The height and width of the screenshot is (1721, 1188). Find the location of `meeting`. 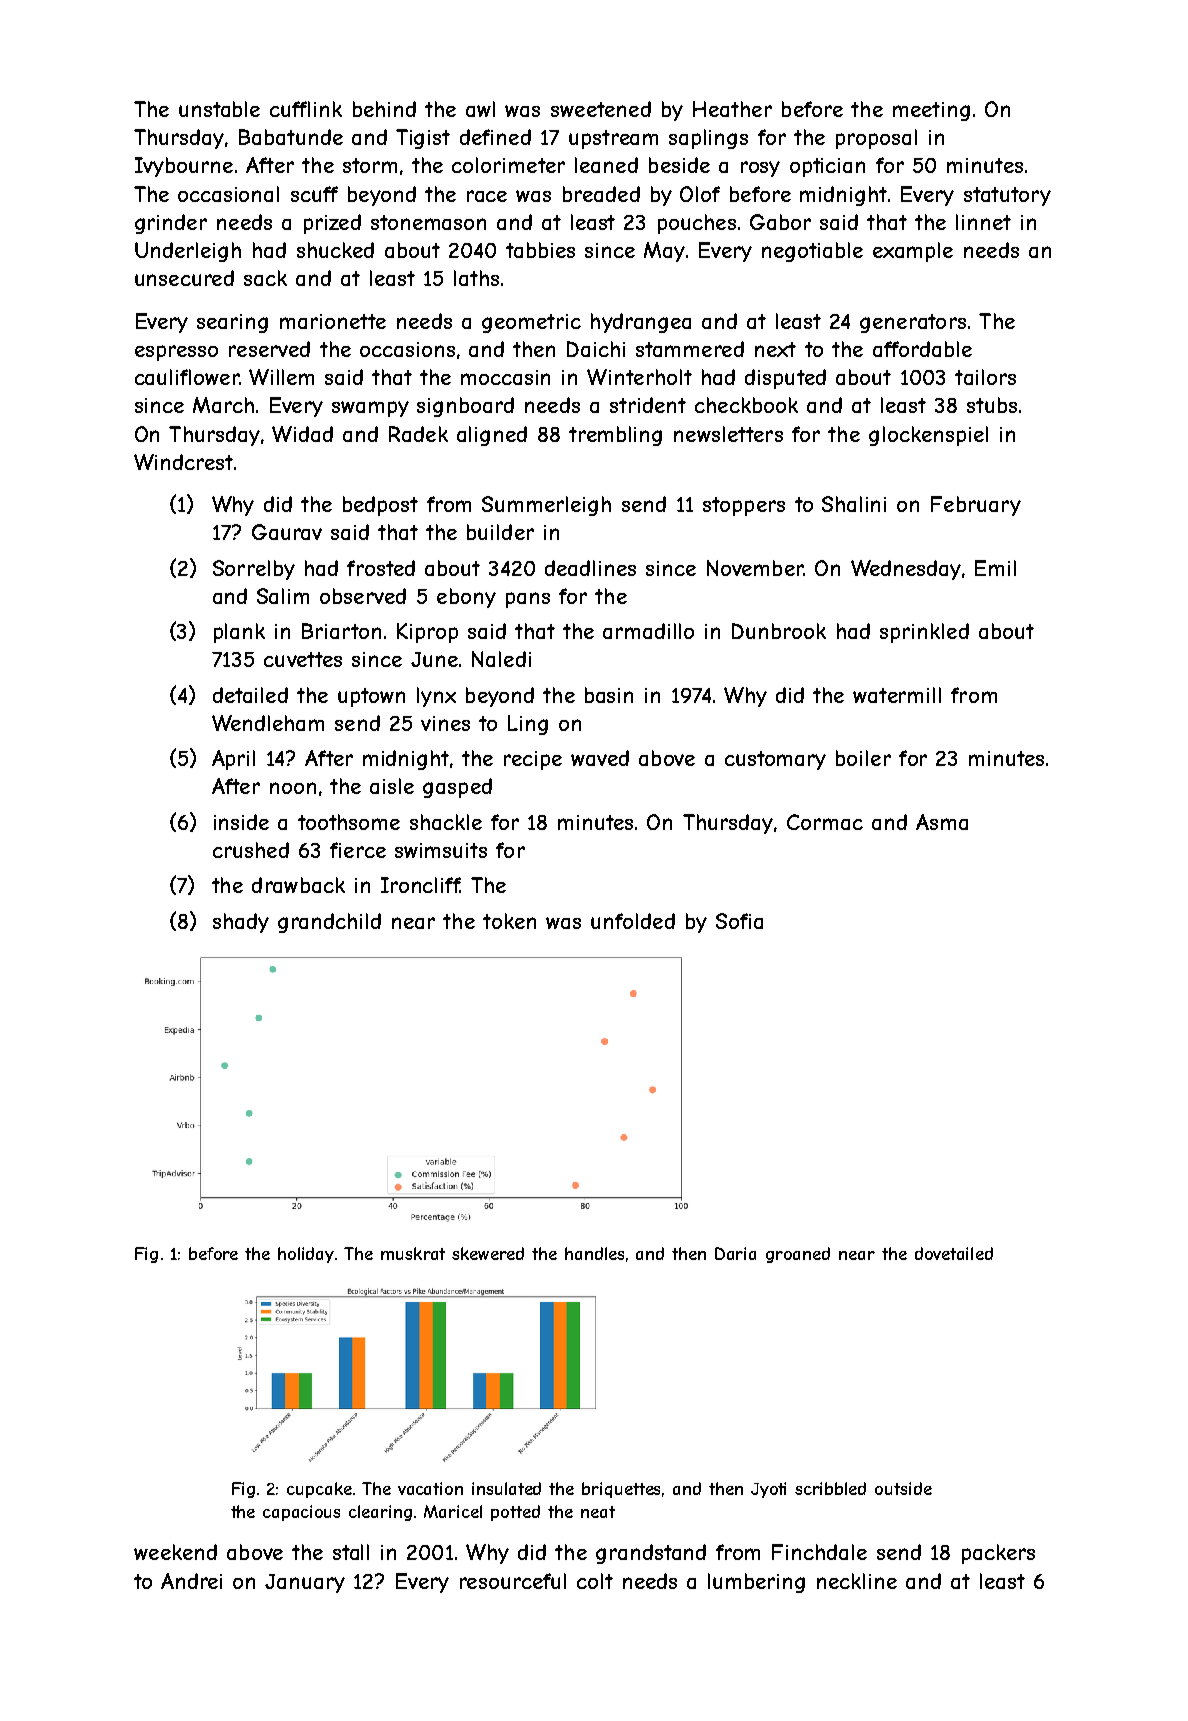

meeting is located at coordinates (931, 111).
